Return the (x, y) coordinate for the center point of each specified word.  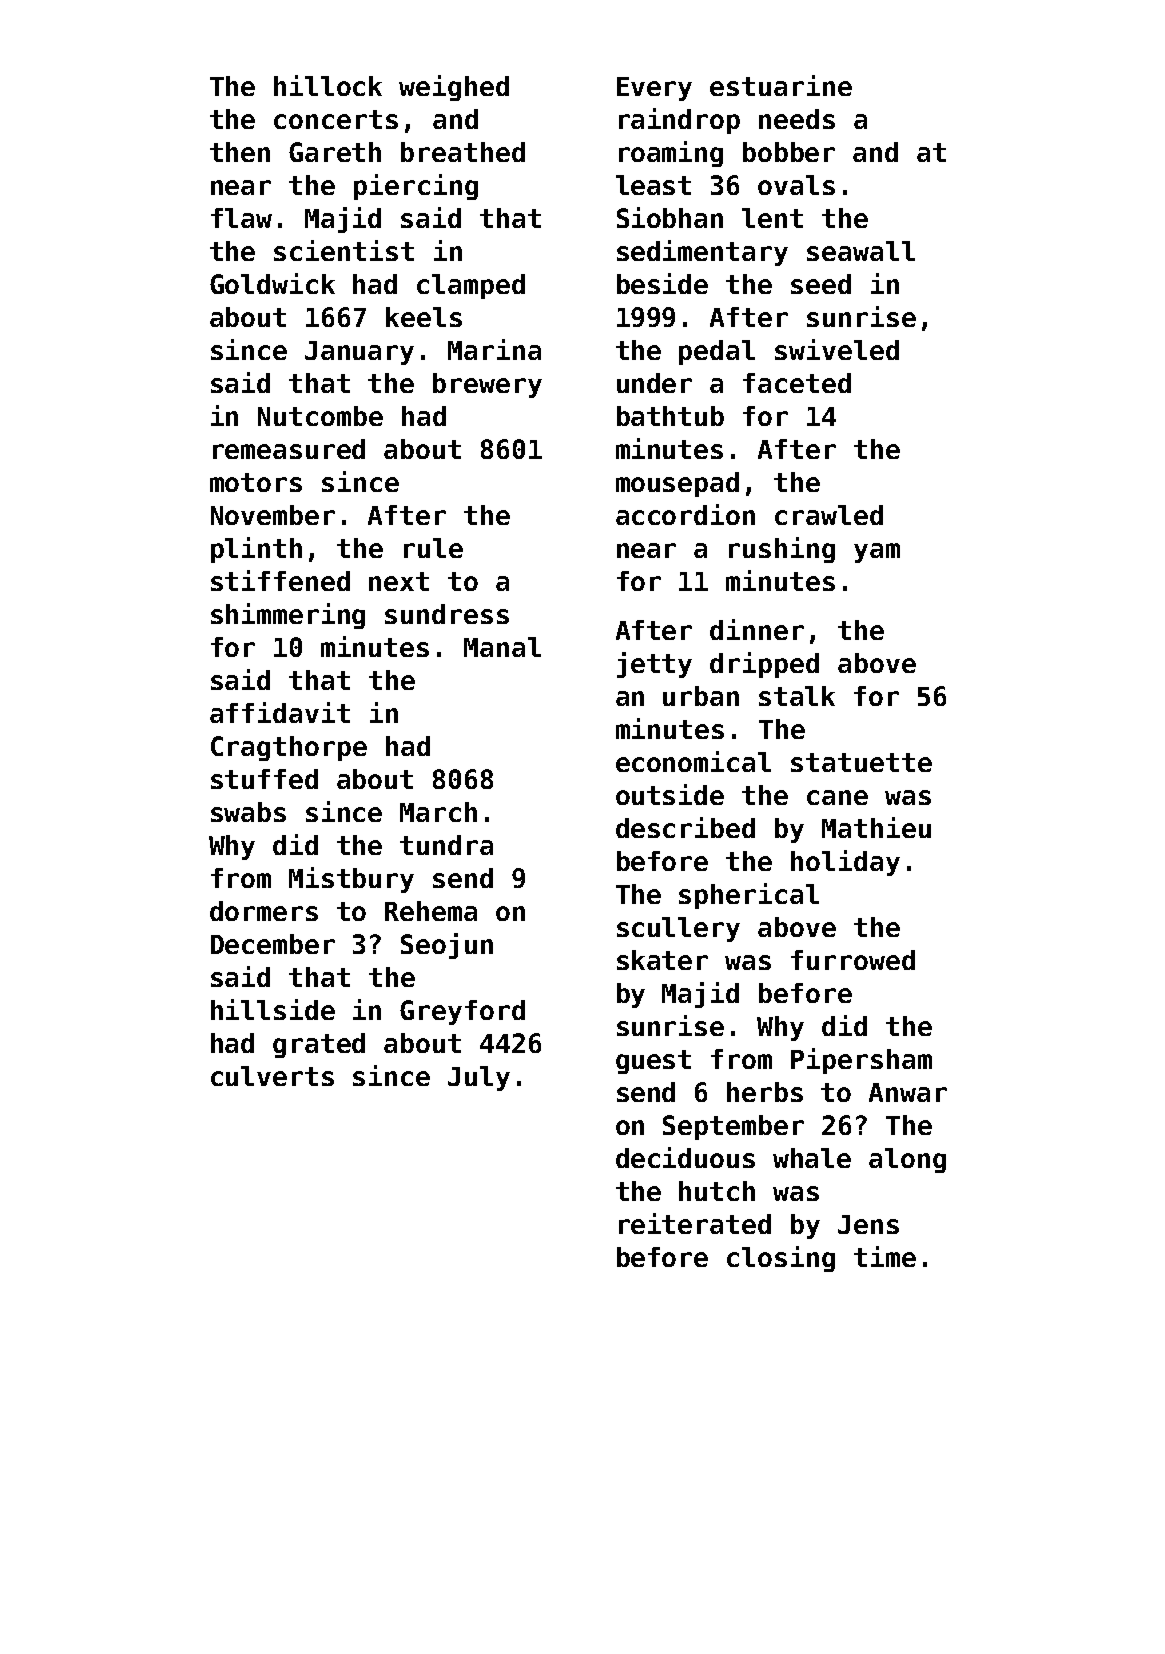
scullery (678, 929)
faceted (797, 383)
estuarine (781, 85)
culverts (272, 1076)
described (685, 827)
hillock (328, 85)
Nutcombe (320, 416)
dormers (264, 911)
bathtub (670, 416)
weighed (454, 88)
